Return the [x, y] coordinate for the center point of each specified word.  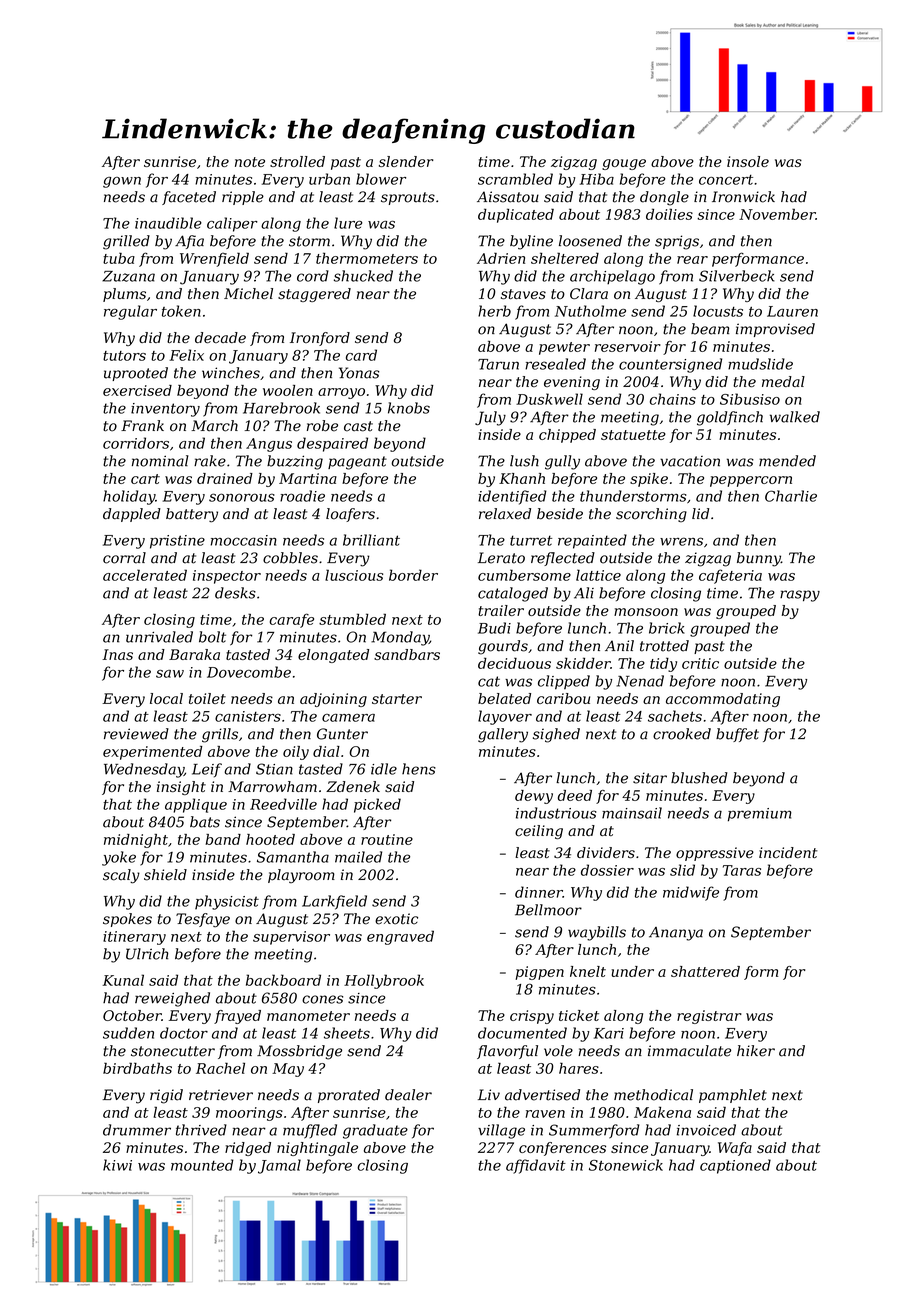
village [501, 1131]
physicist [227, 902]
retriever [221, 1095]
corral [124, 558]
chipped [567, 436]
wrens [681, 541]
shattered [705, 971]
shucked [363, 276]
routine [387, 839]
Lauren [792, 311]
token [181, 311]
